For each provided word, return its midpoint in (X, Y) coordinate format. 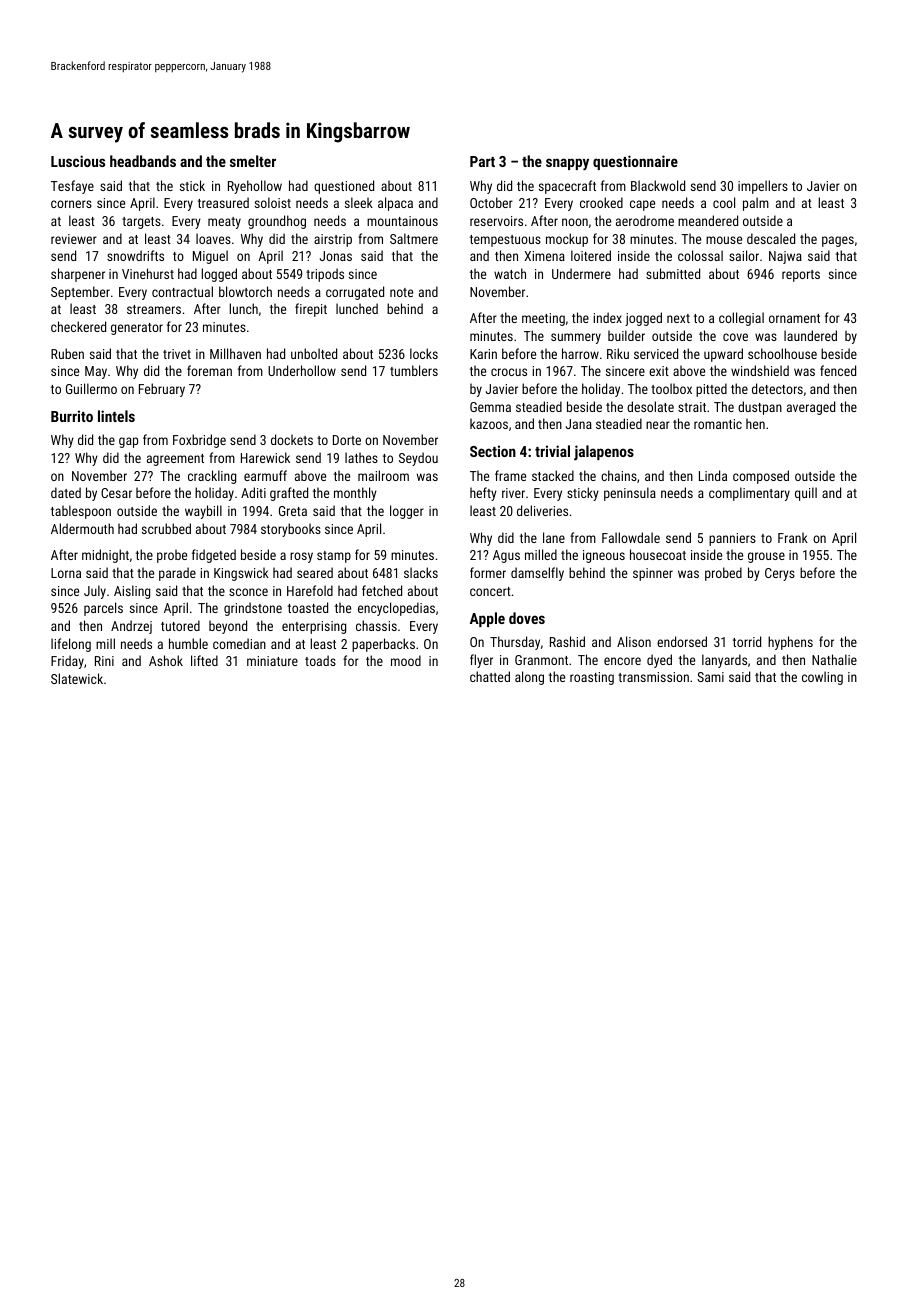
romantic (718, 424)
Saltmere (414, 238)
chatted (490, 676)
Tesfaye (72, 187)
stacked (553, 475)
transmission (653, 677)
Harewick (265, 457)
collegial (741, 319)
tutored (180, 625)
